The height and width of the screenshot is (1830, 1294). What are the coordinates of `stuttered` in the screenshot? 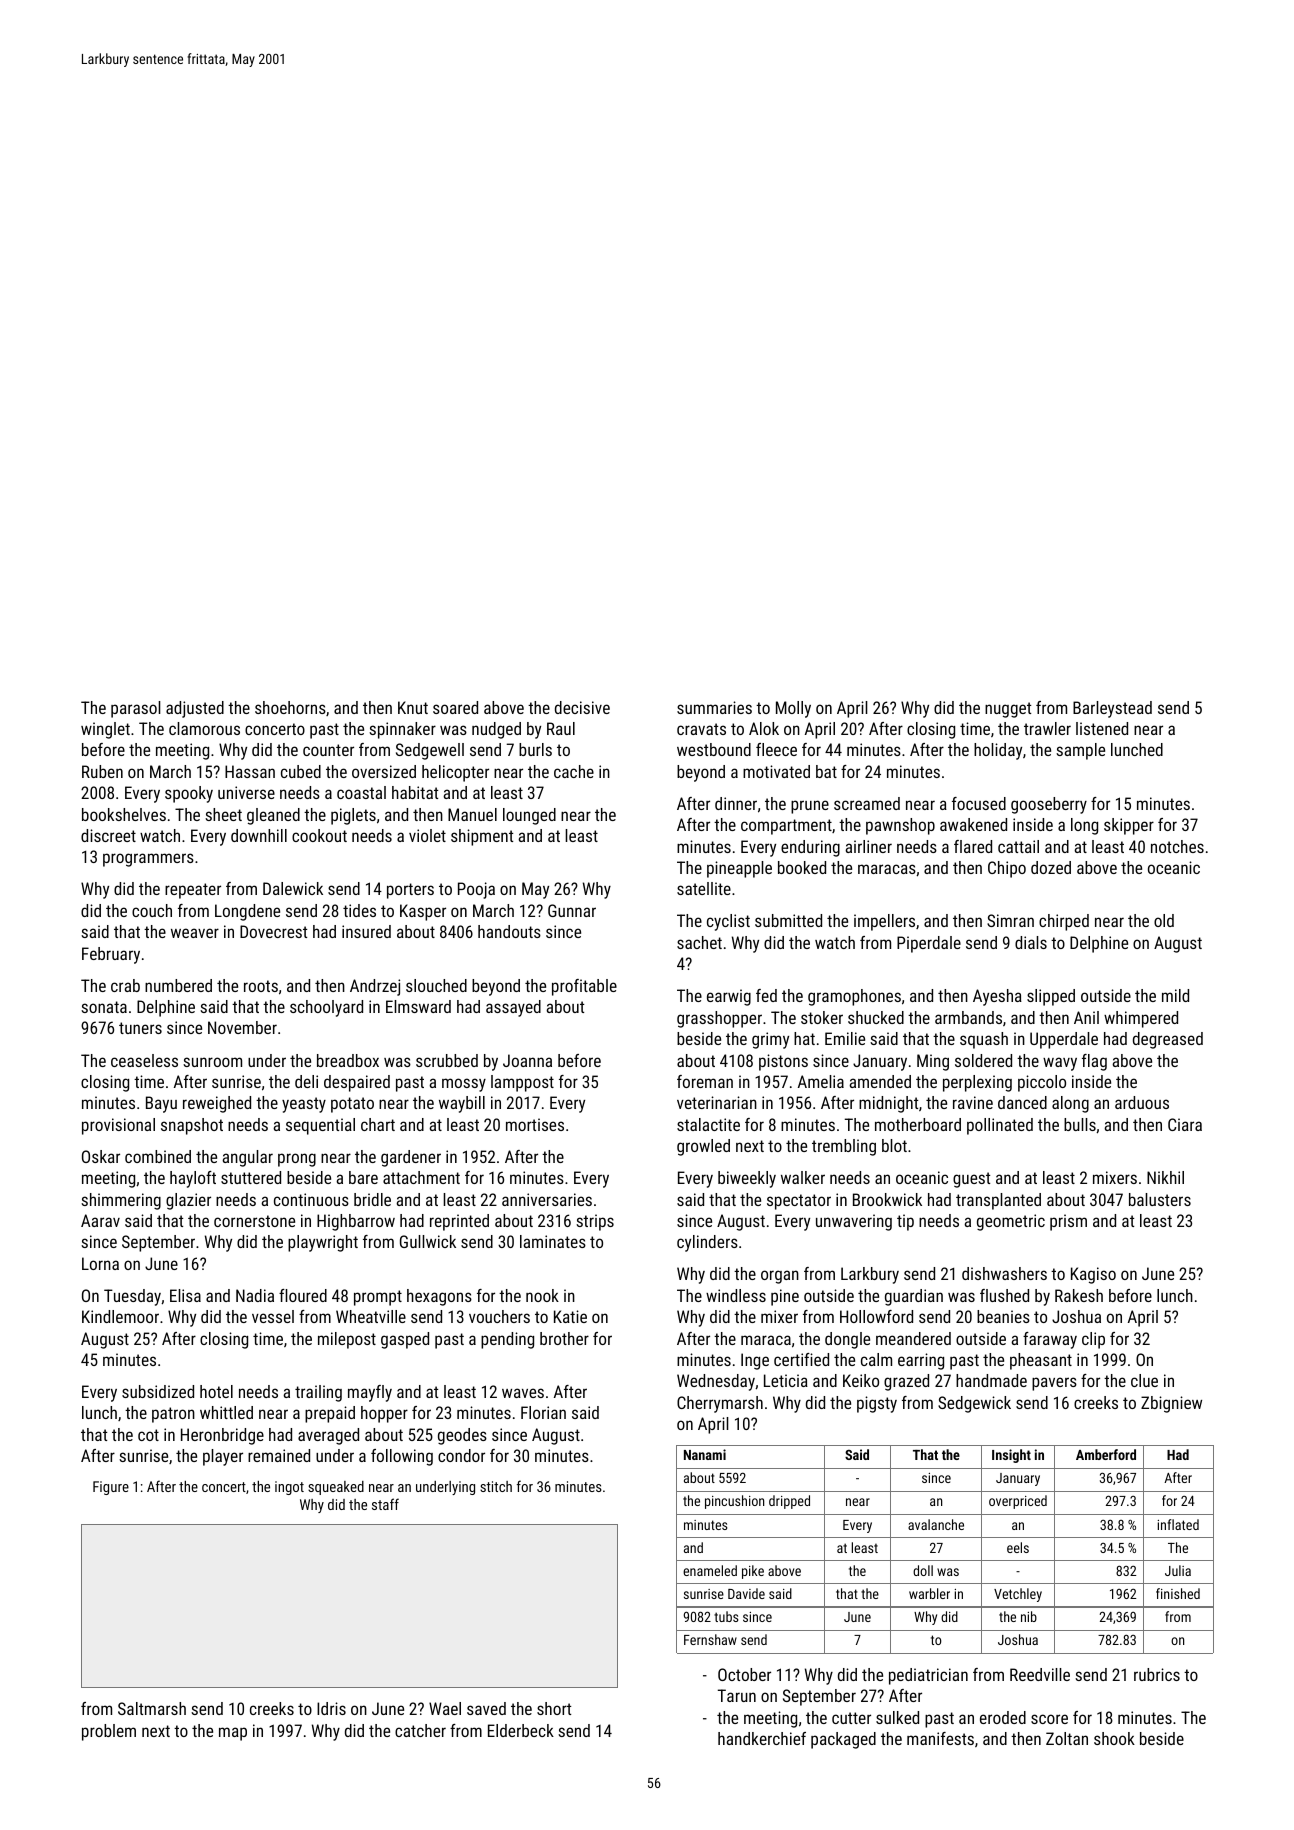 It's located at (251, 1177).
